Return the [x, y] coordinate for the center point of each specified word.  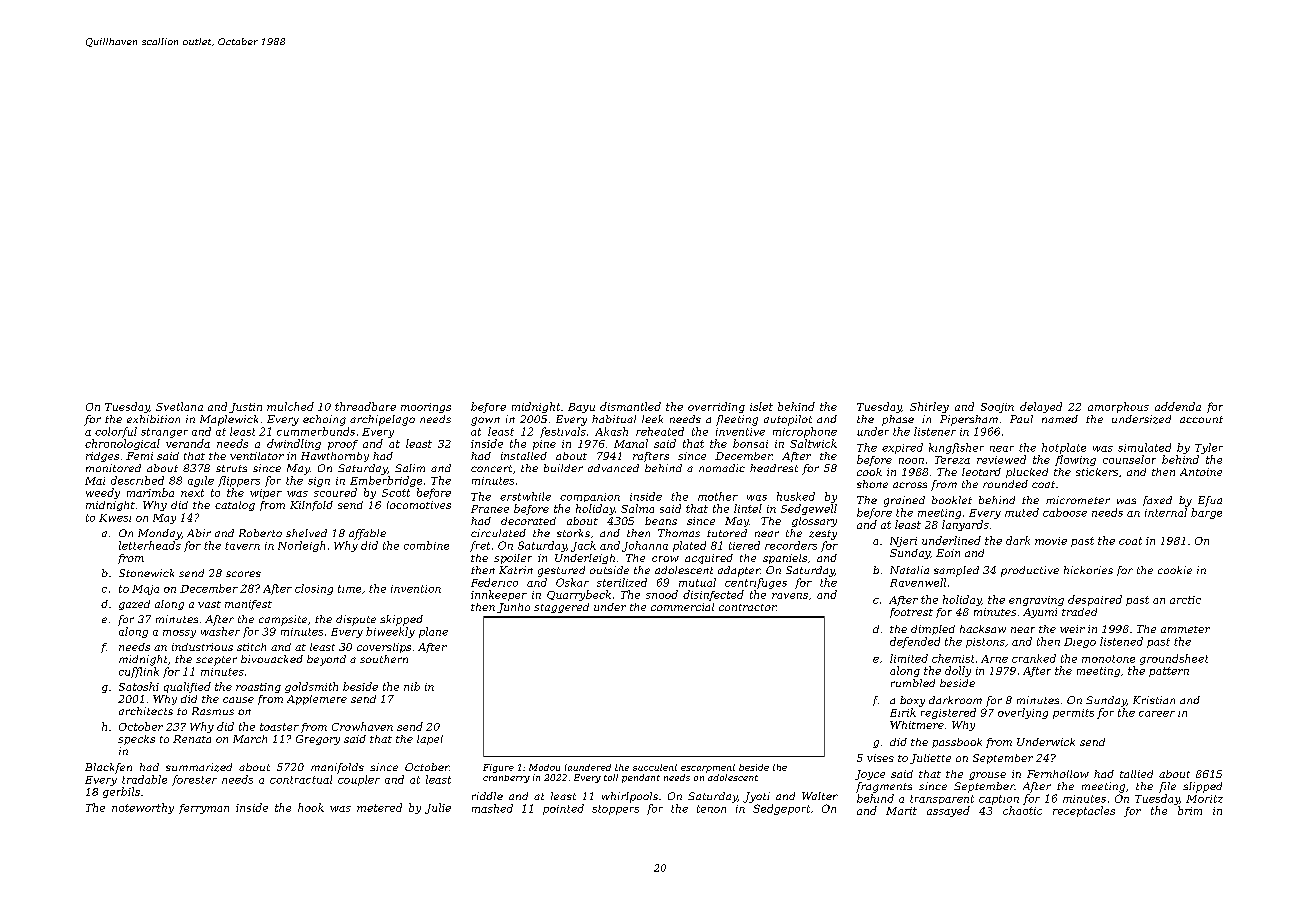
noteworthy [143, 808]
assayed [948, 811]
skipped [401, 620]
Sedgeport [781, 809]
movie [1051, 541]
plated [689, 546]
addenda [1178, 406]
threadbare [365, 406]
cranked [1034, 658]
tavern [242, 546]
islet [761, 406]
